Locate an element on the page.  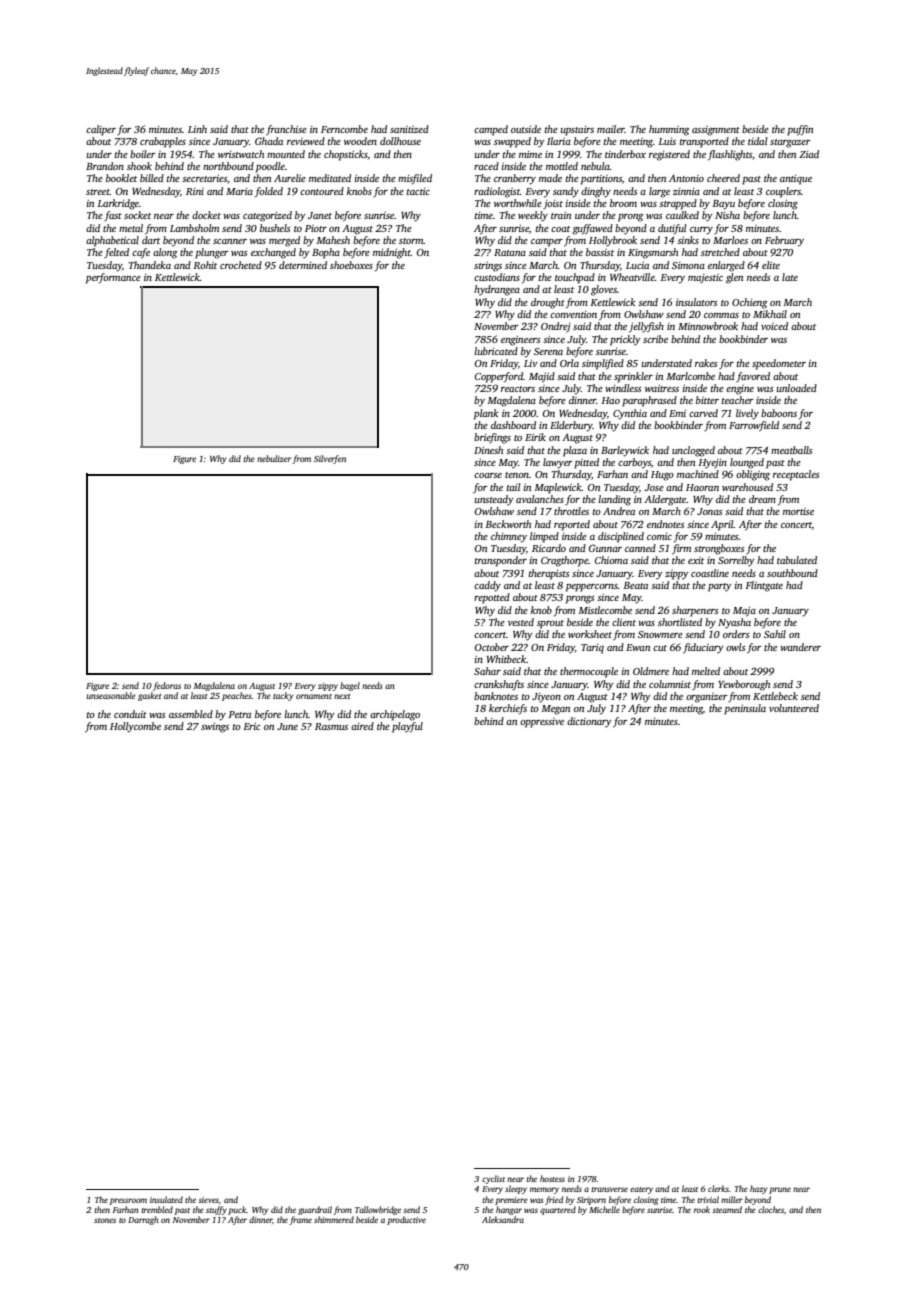
aired is located at coordinates (362, 726).
